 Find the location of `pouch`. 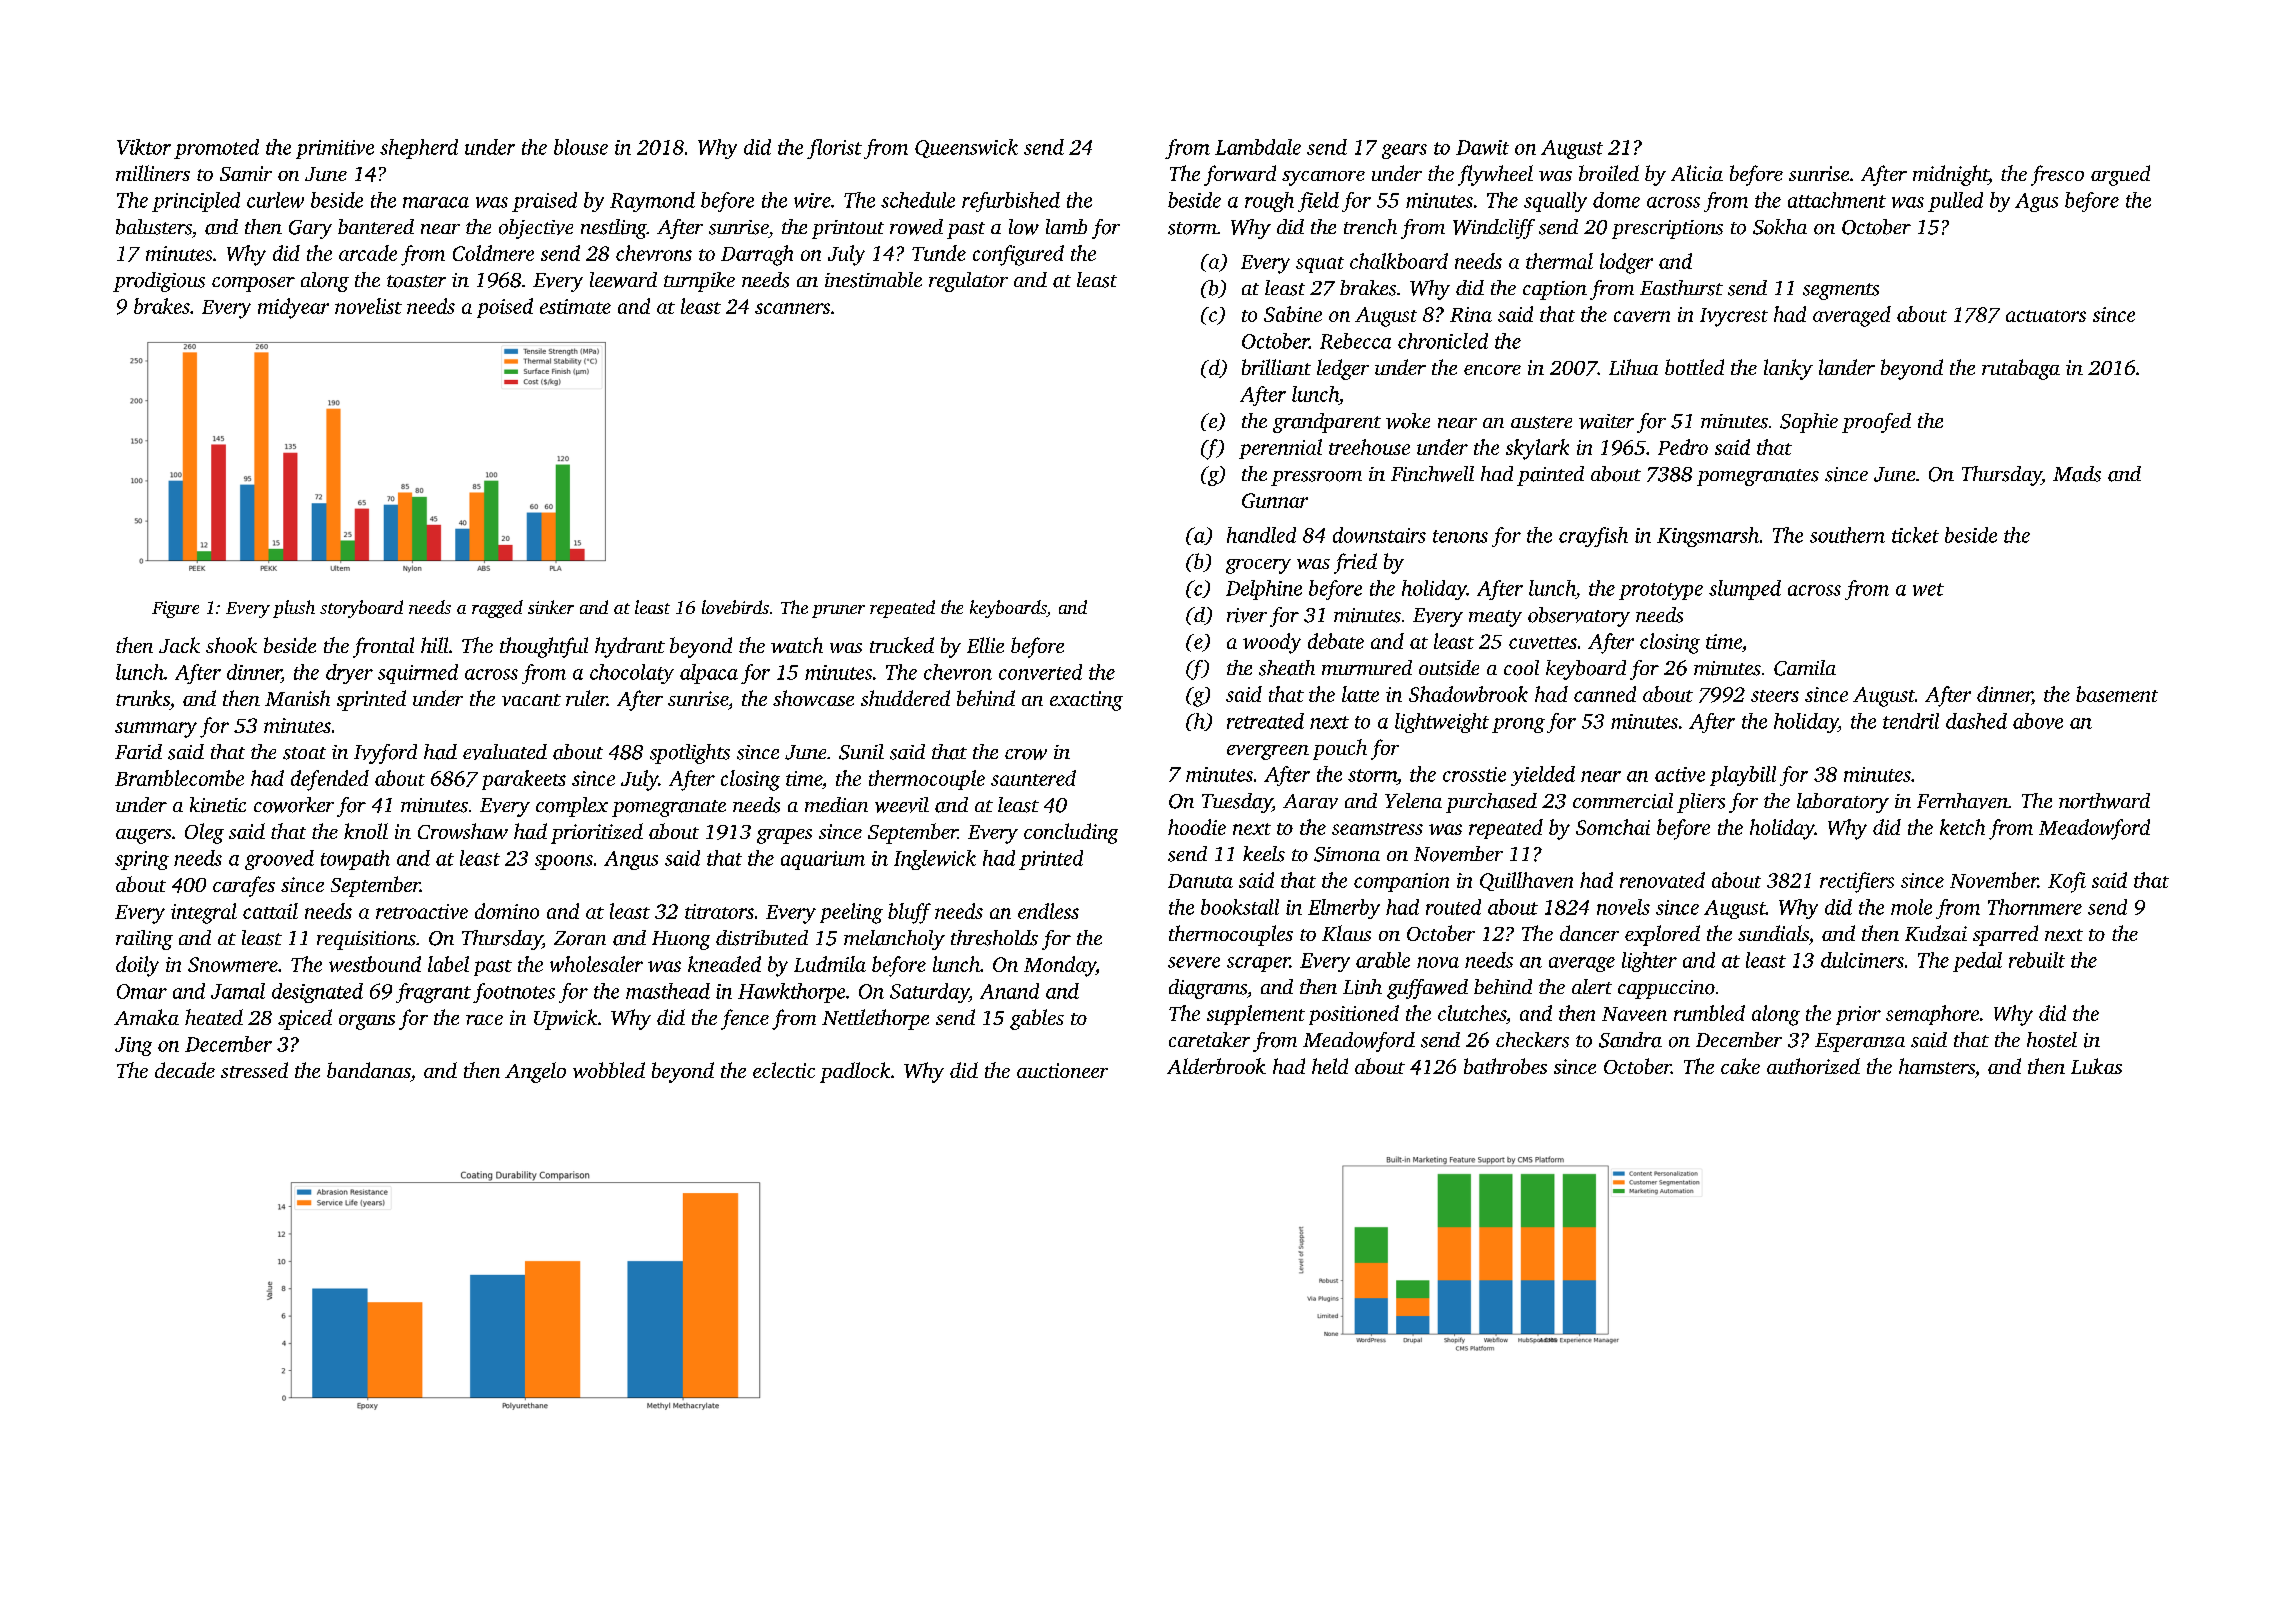

pouch is located at coordinates (1340, 749).
